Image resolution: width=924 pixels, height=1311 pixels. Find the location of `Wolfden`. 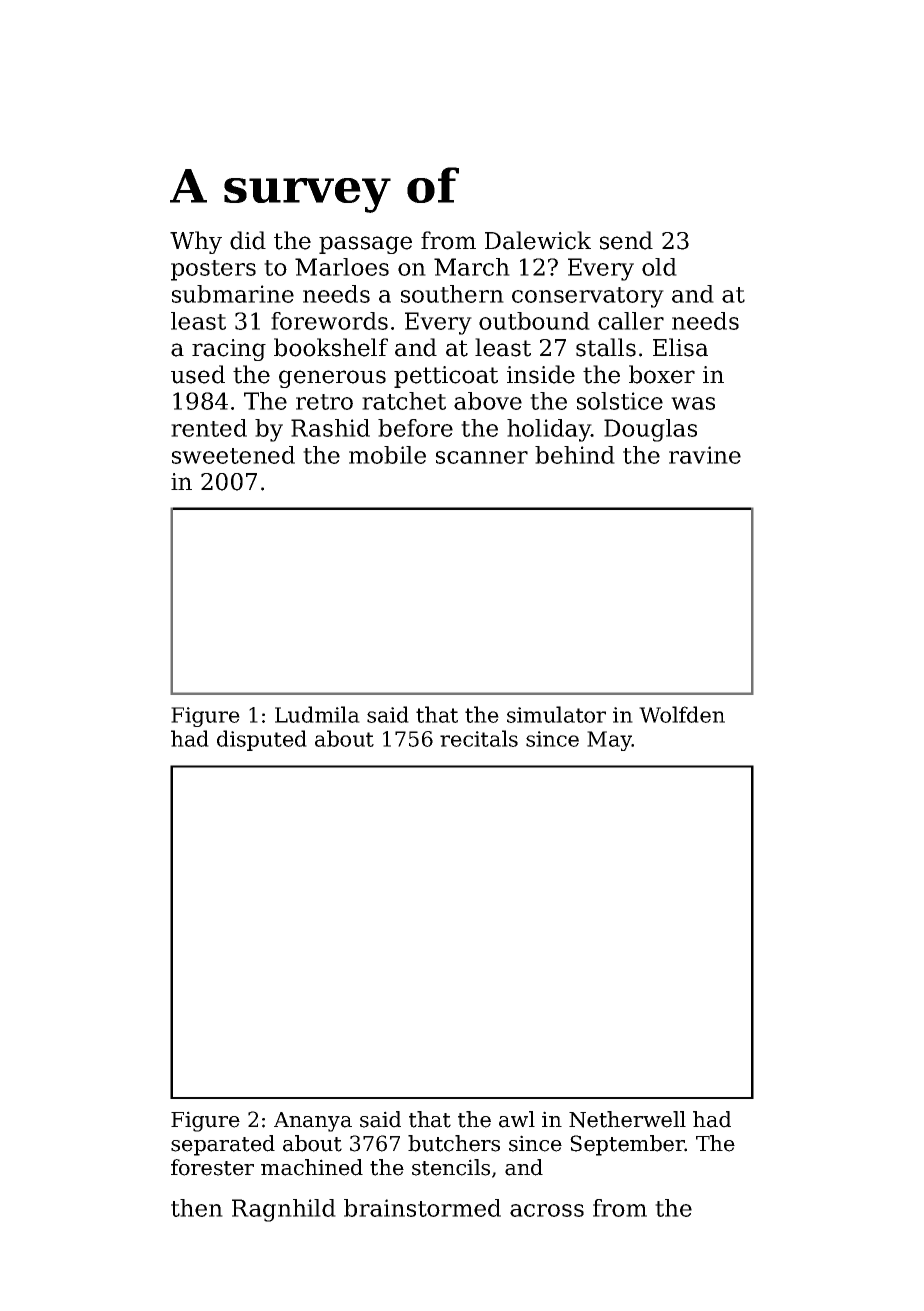

Wolfden is located at coordinates (682, 714).
